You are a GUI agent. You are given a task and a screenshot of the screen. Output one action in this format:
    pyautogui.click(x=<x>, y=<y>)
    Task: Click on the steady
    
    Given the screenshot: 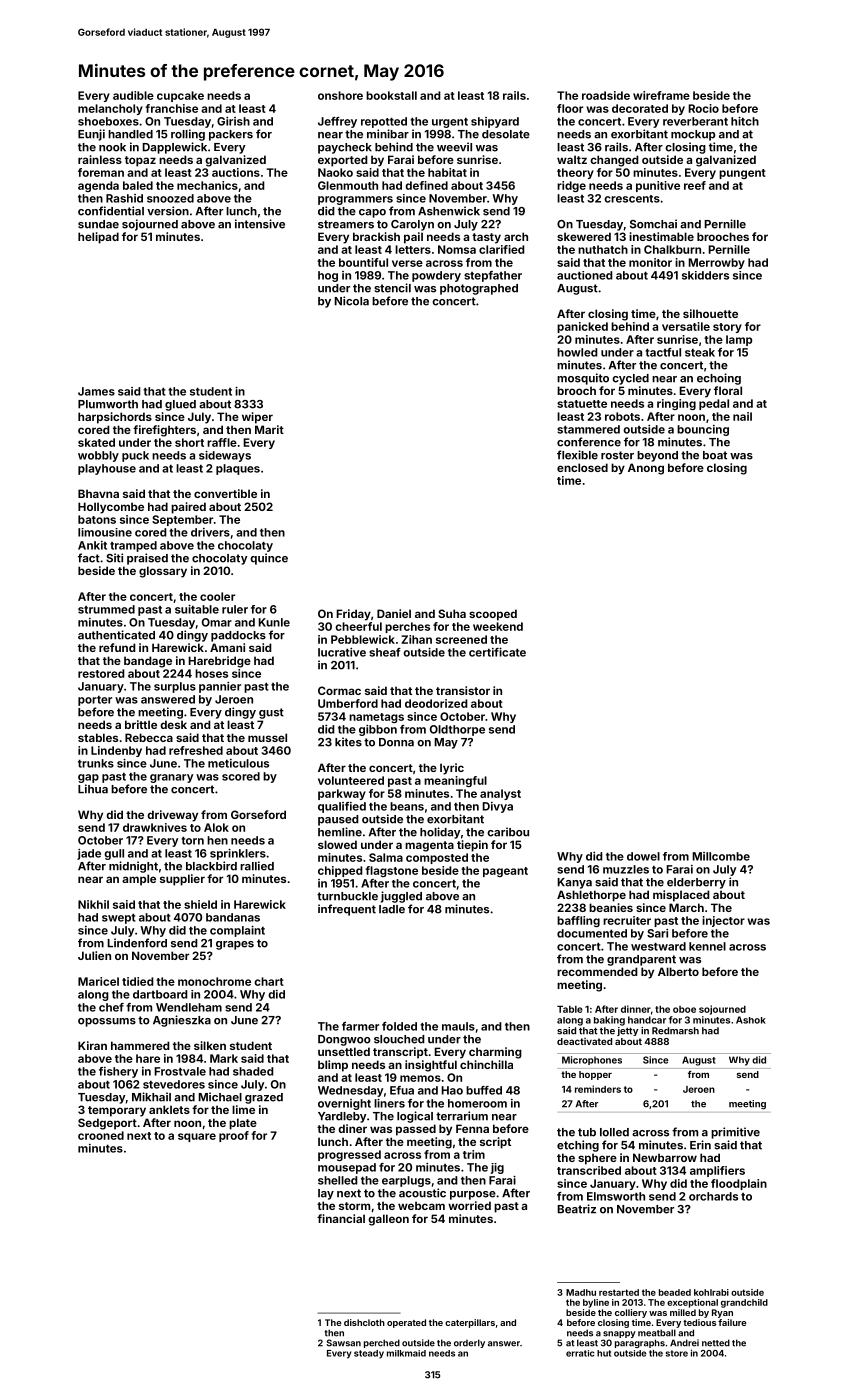 What is the action you would take?
    pyautogui.click(x=369, y=1354)
